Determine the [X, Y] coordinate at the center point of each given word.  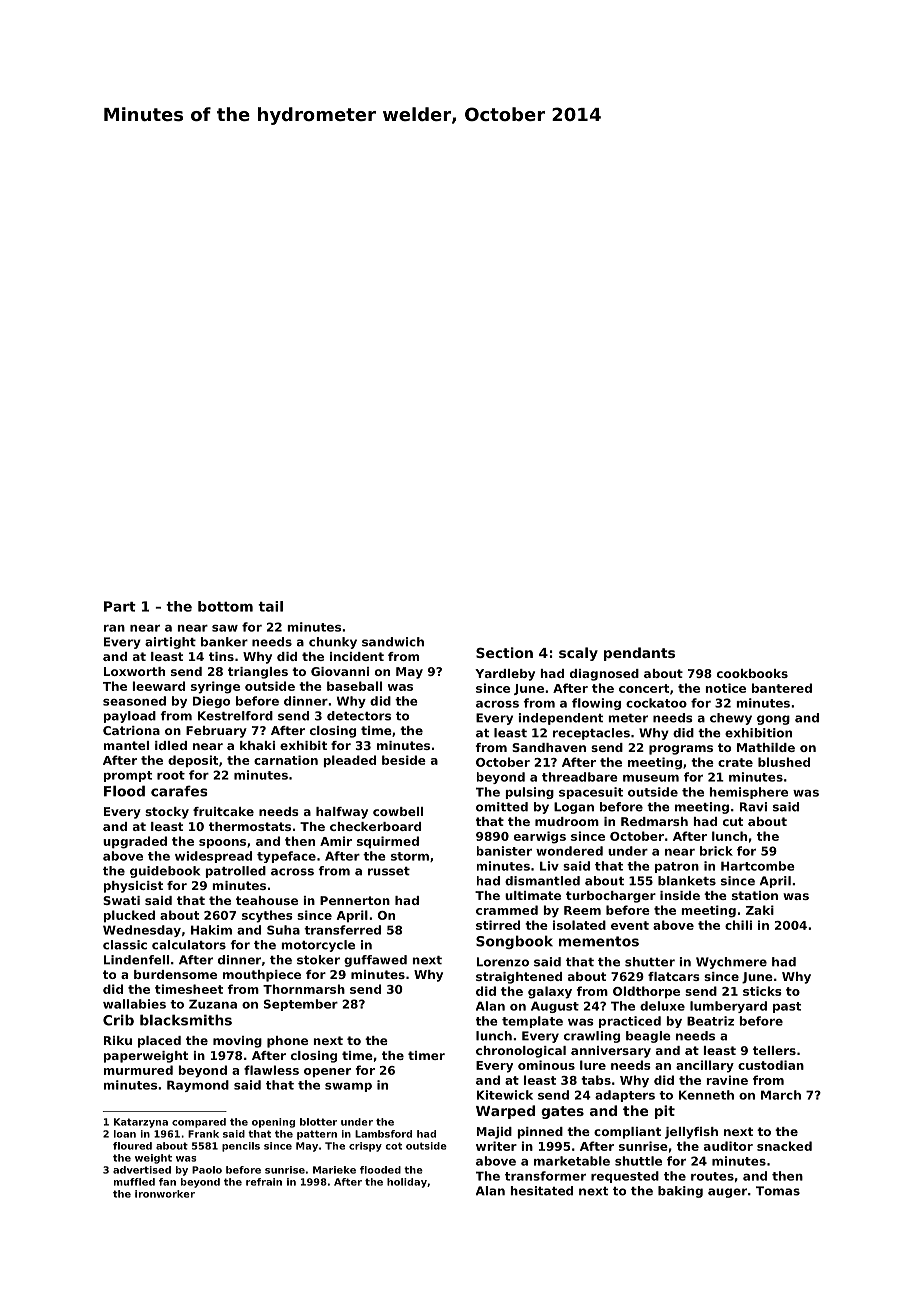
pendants [639, 654]
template [532, 1022]
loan [125, 1134]
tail [270, 606]
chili [738, 925]
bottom [225, 606]
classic [125, 945]
